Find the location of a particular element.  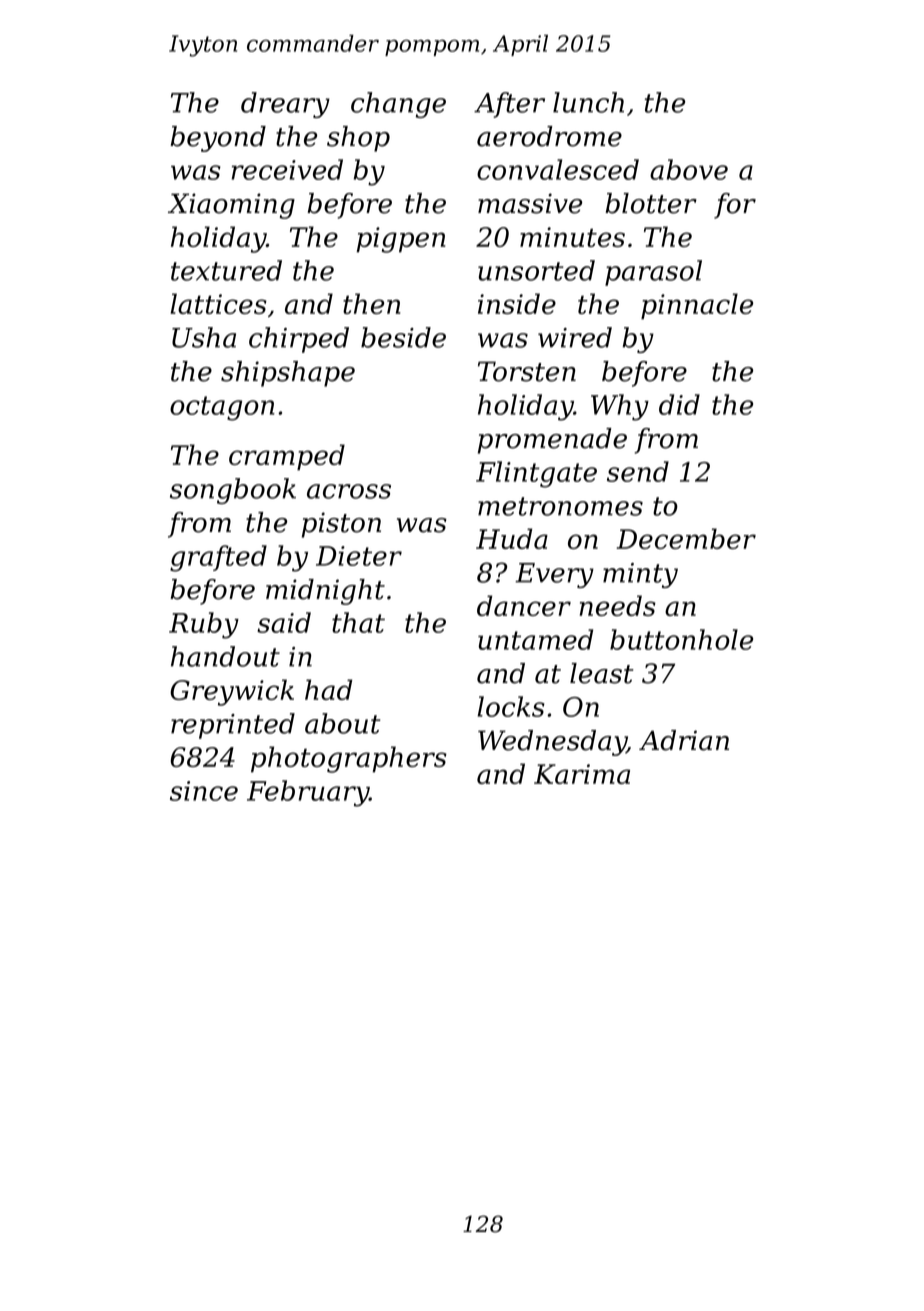

locks is located at coordinates (511, 706).
